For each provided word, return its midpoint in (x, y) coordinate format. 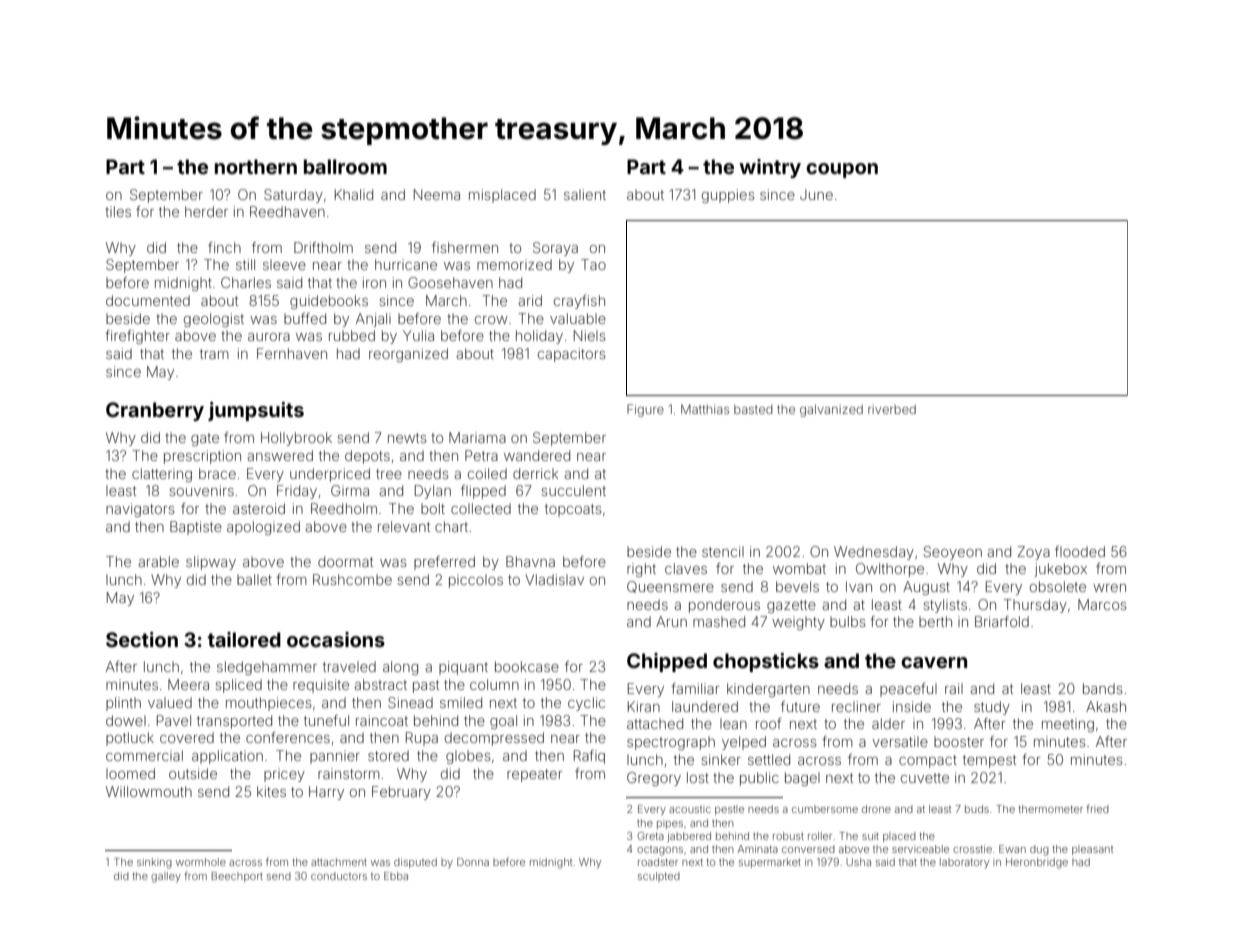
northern (256, 166)
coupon (842, 170)
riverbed (892, 409)
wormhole (201, 862)
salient (585, 194)
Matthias (705, 409)
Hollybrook (296, 439)
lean (733, 723)
